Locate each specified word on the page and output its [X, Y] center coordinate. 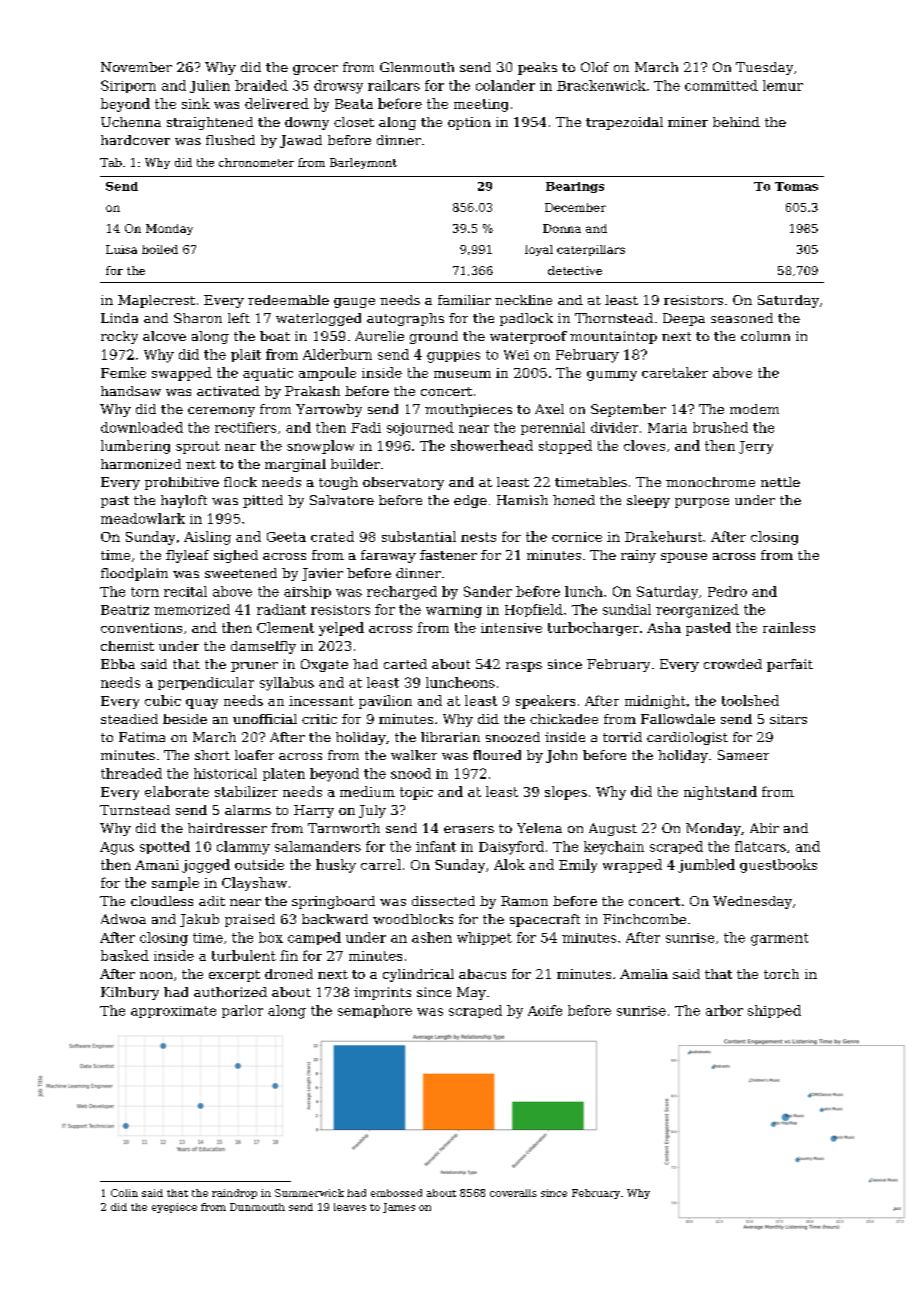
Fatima [142, 737]
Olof [595, 67]
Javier [322, 574]
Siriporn [128, 86]
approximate [173, 1012]
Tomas [796, 186]
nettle [780, 482]
